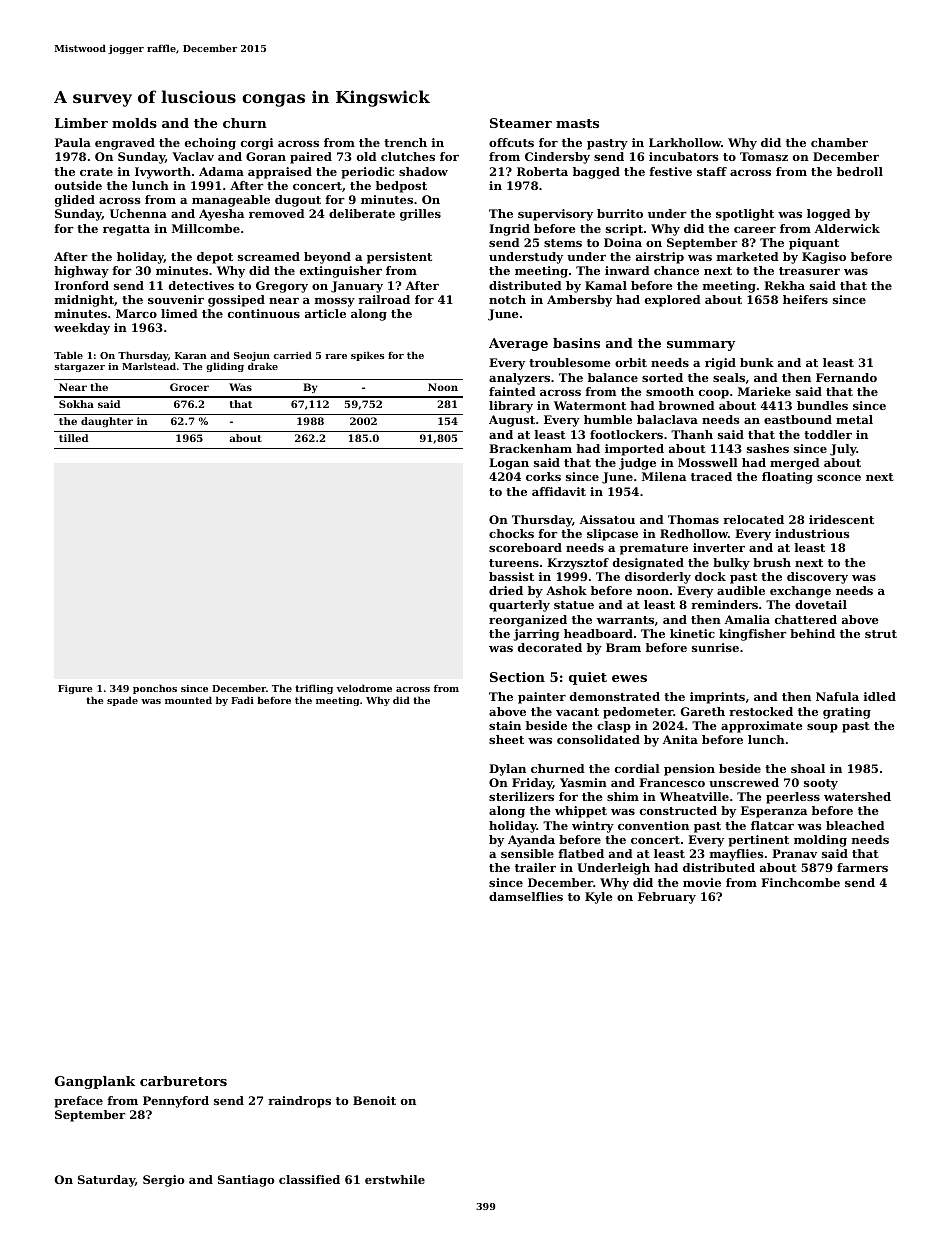 This page has height=1233, width=952. What do you see at coordinates (543, 476) in the page?
I see `corks` at bounding box center [543, 476].
